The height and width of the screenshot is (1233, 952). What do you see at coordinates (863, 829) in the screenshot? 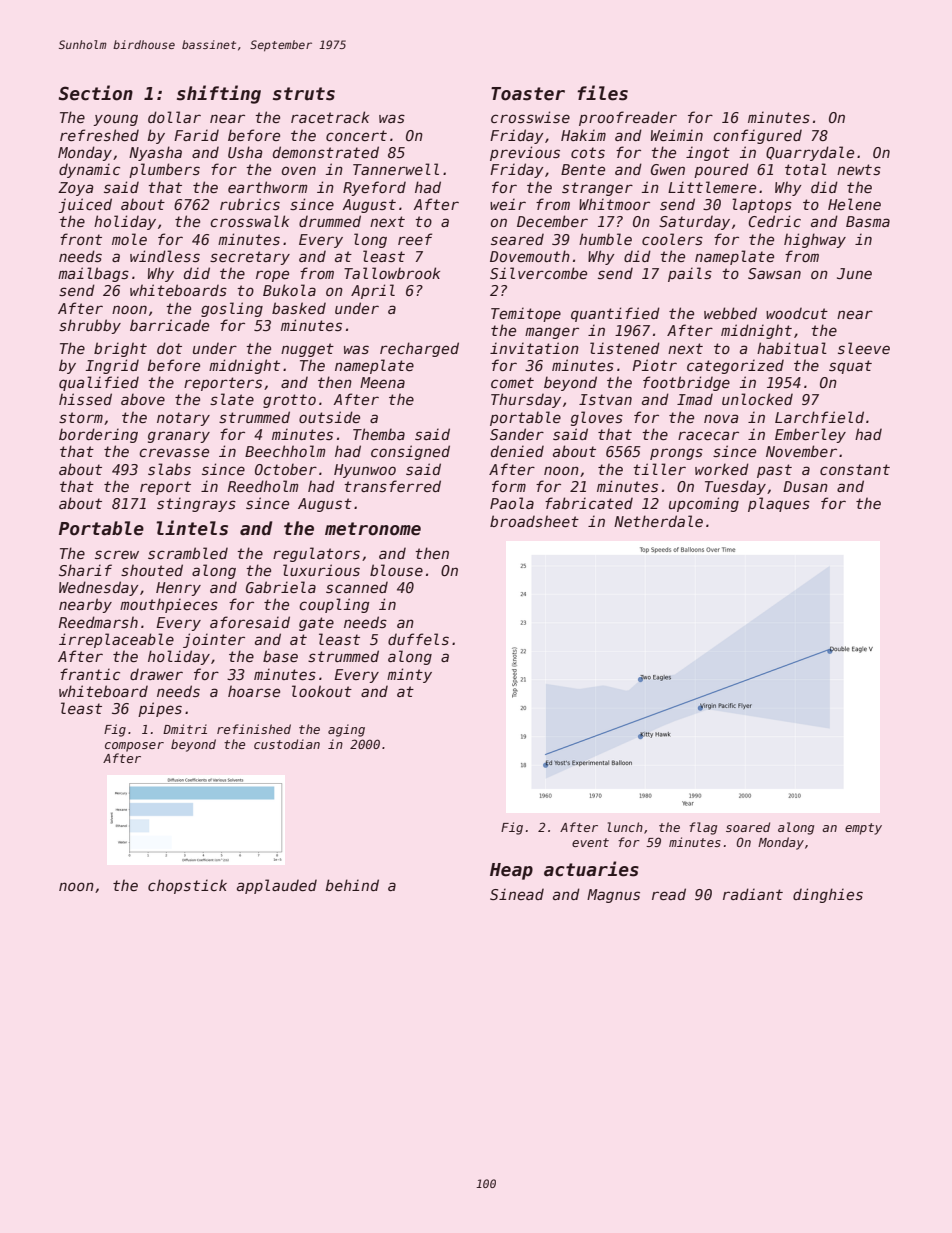
I see `empty` at bounding box center [863, 829].
